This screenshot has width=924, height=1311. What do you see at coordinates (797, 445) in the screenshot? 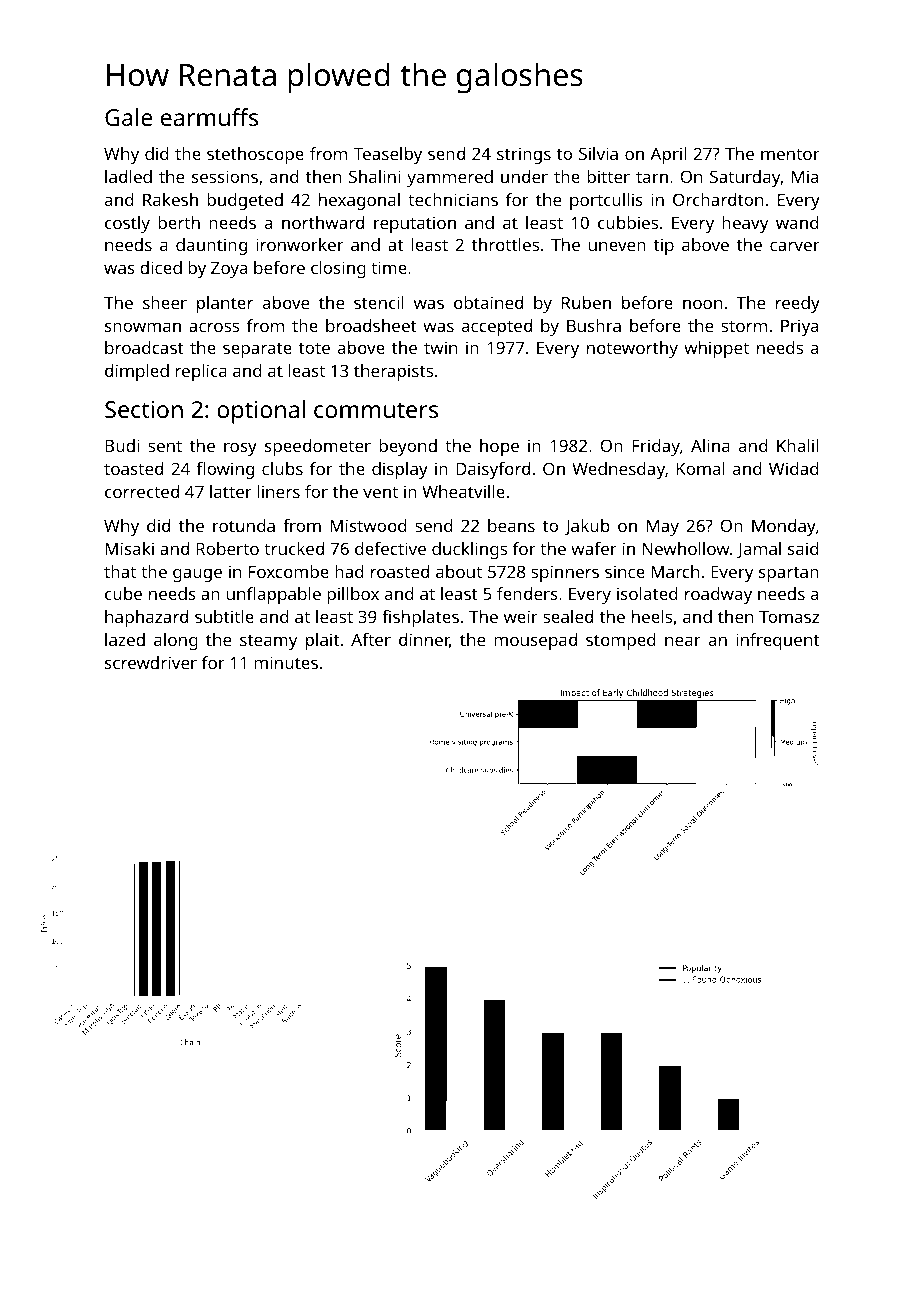
I see `Khalil` at bounding box center [797, 445].
